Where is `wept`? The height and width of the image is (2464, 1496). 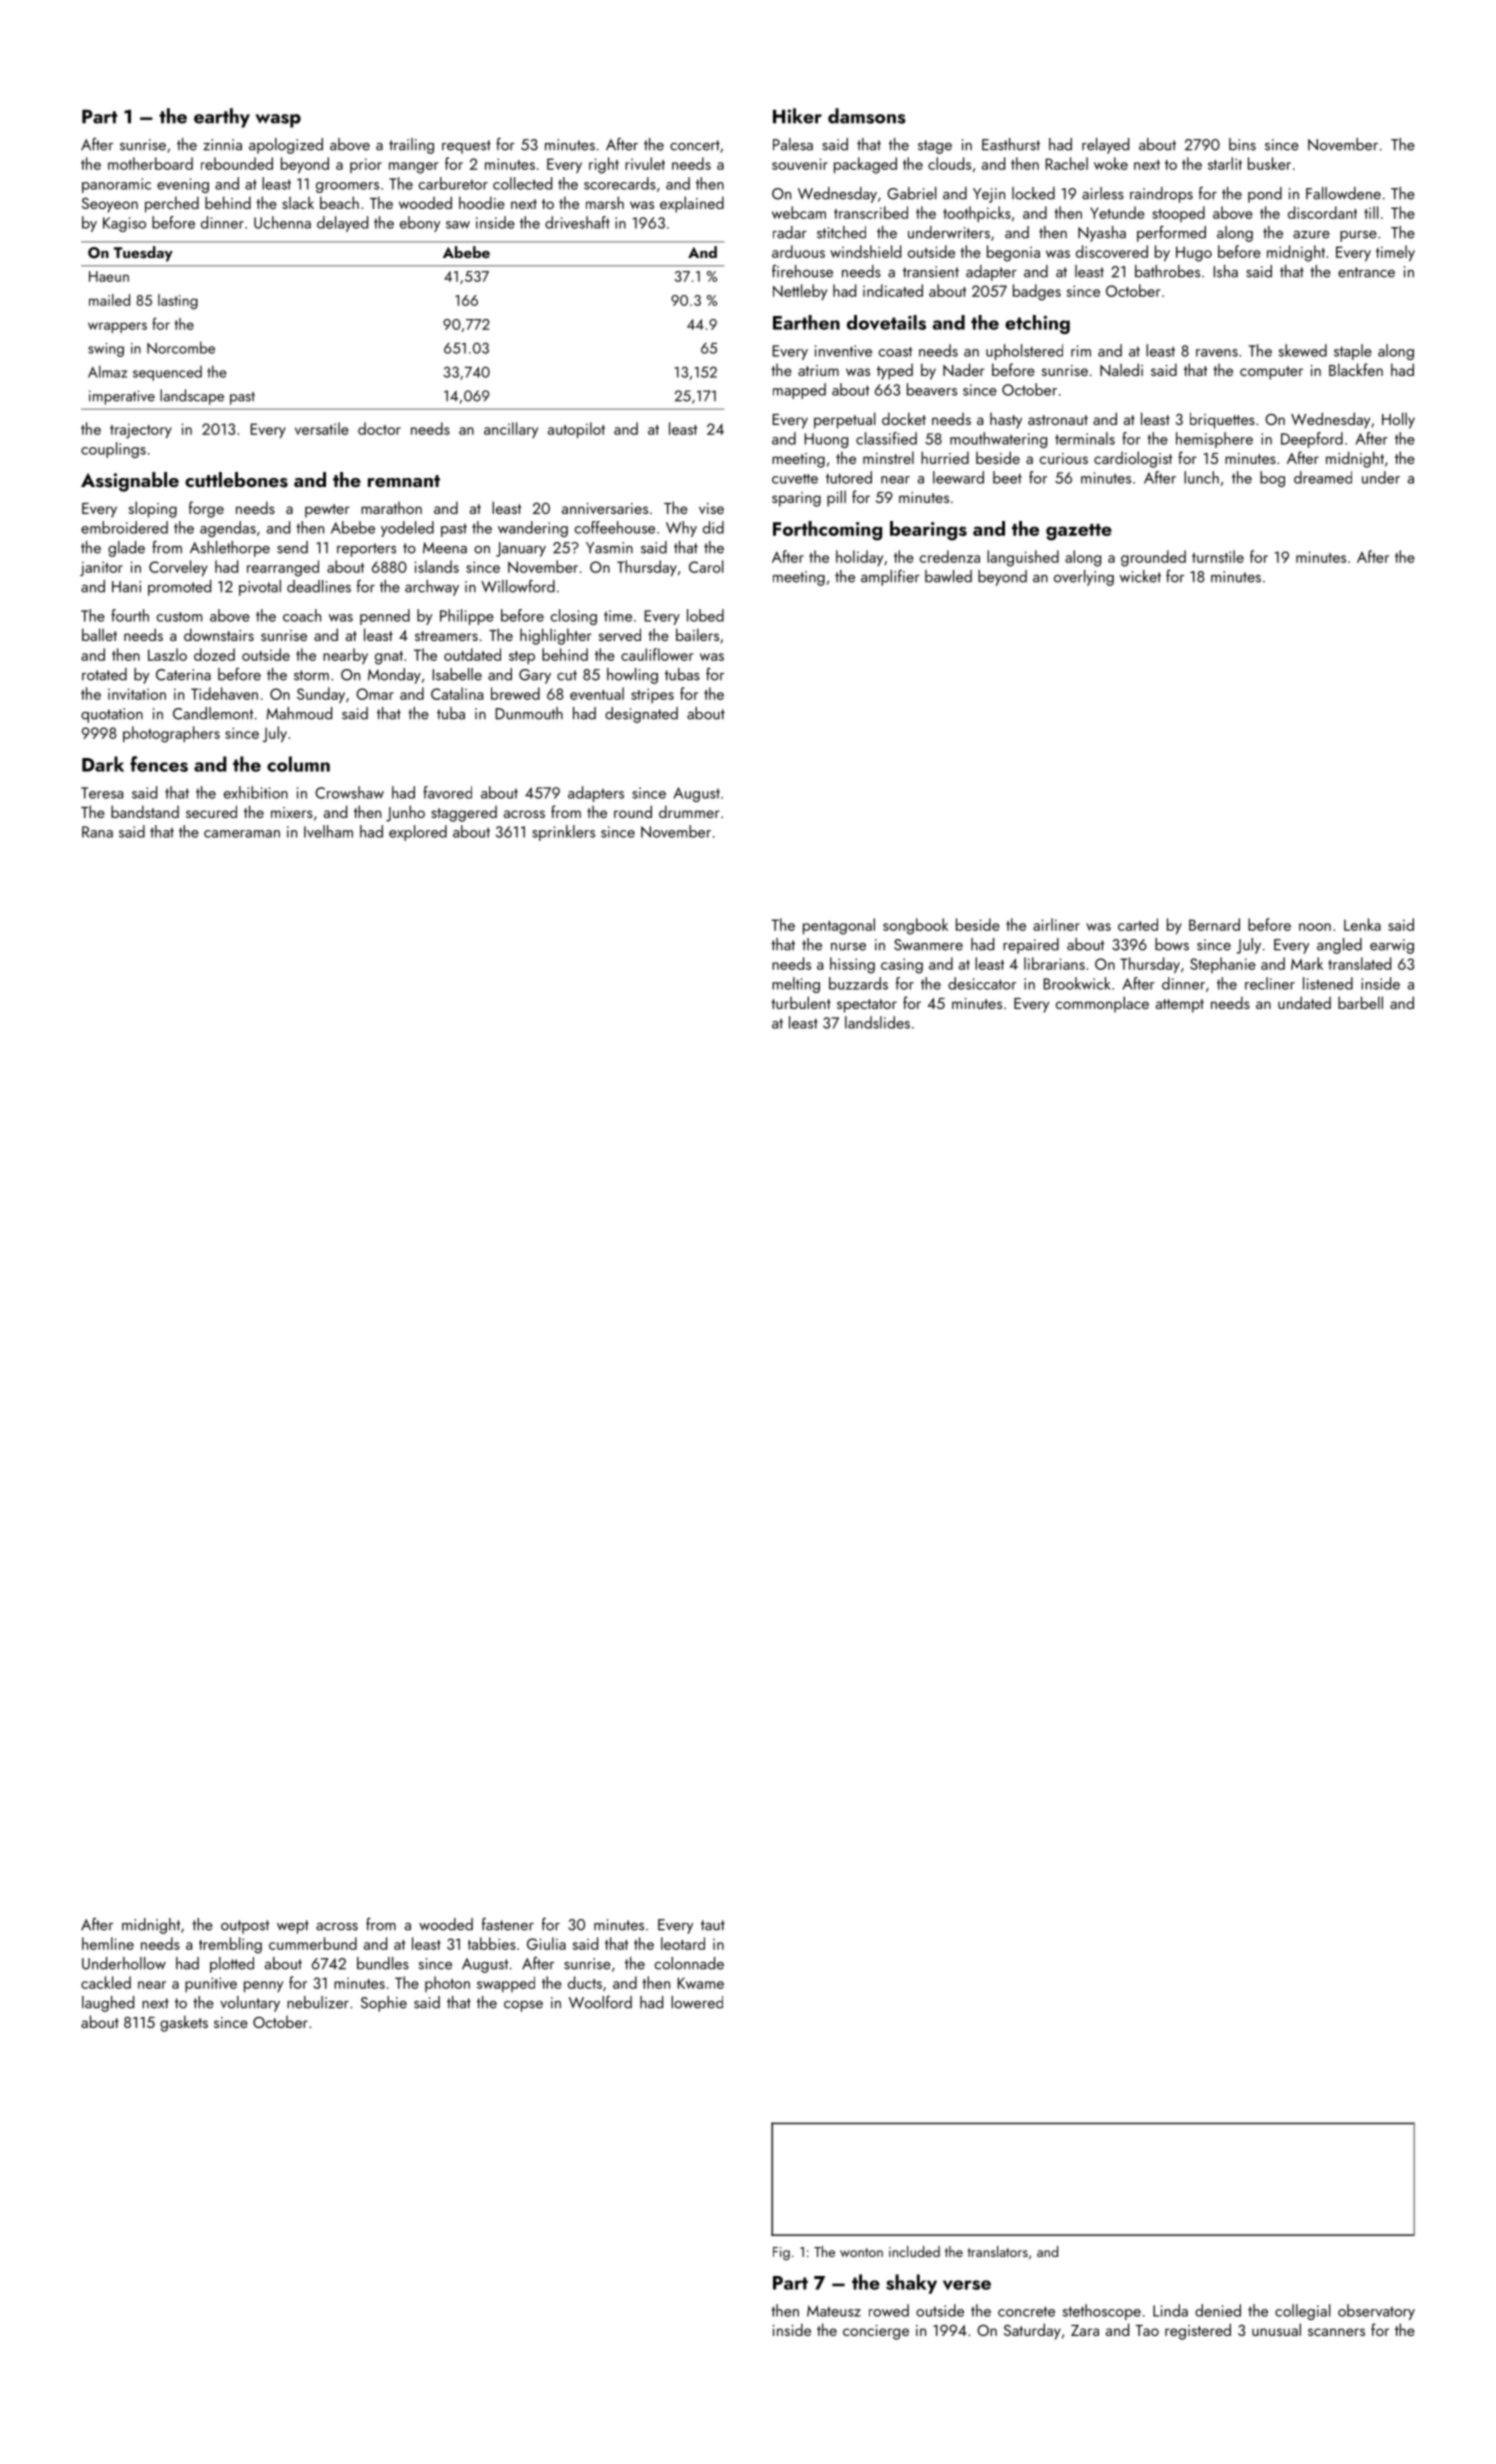 wept is located at coordinates (293, 1927).
